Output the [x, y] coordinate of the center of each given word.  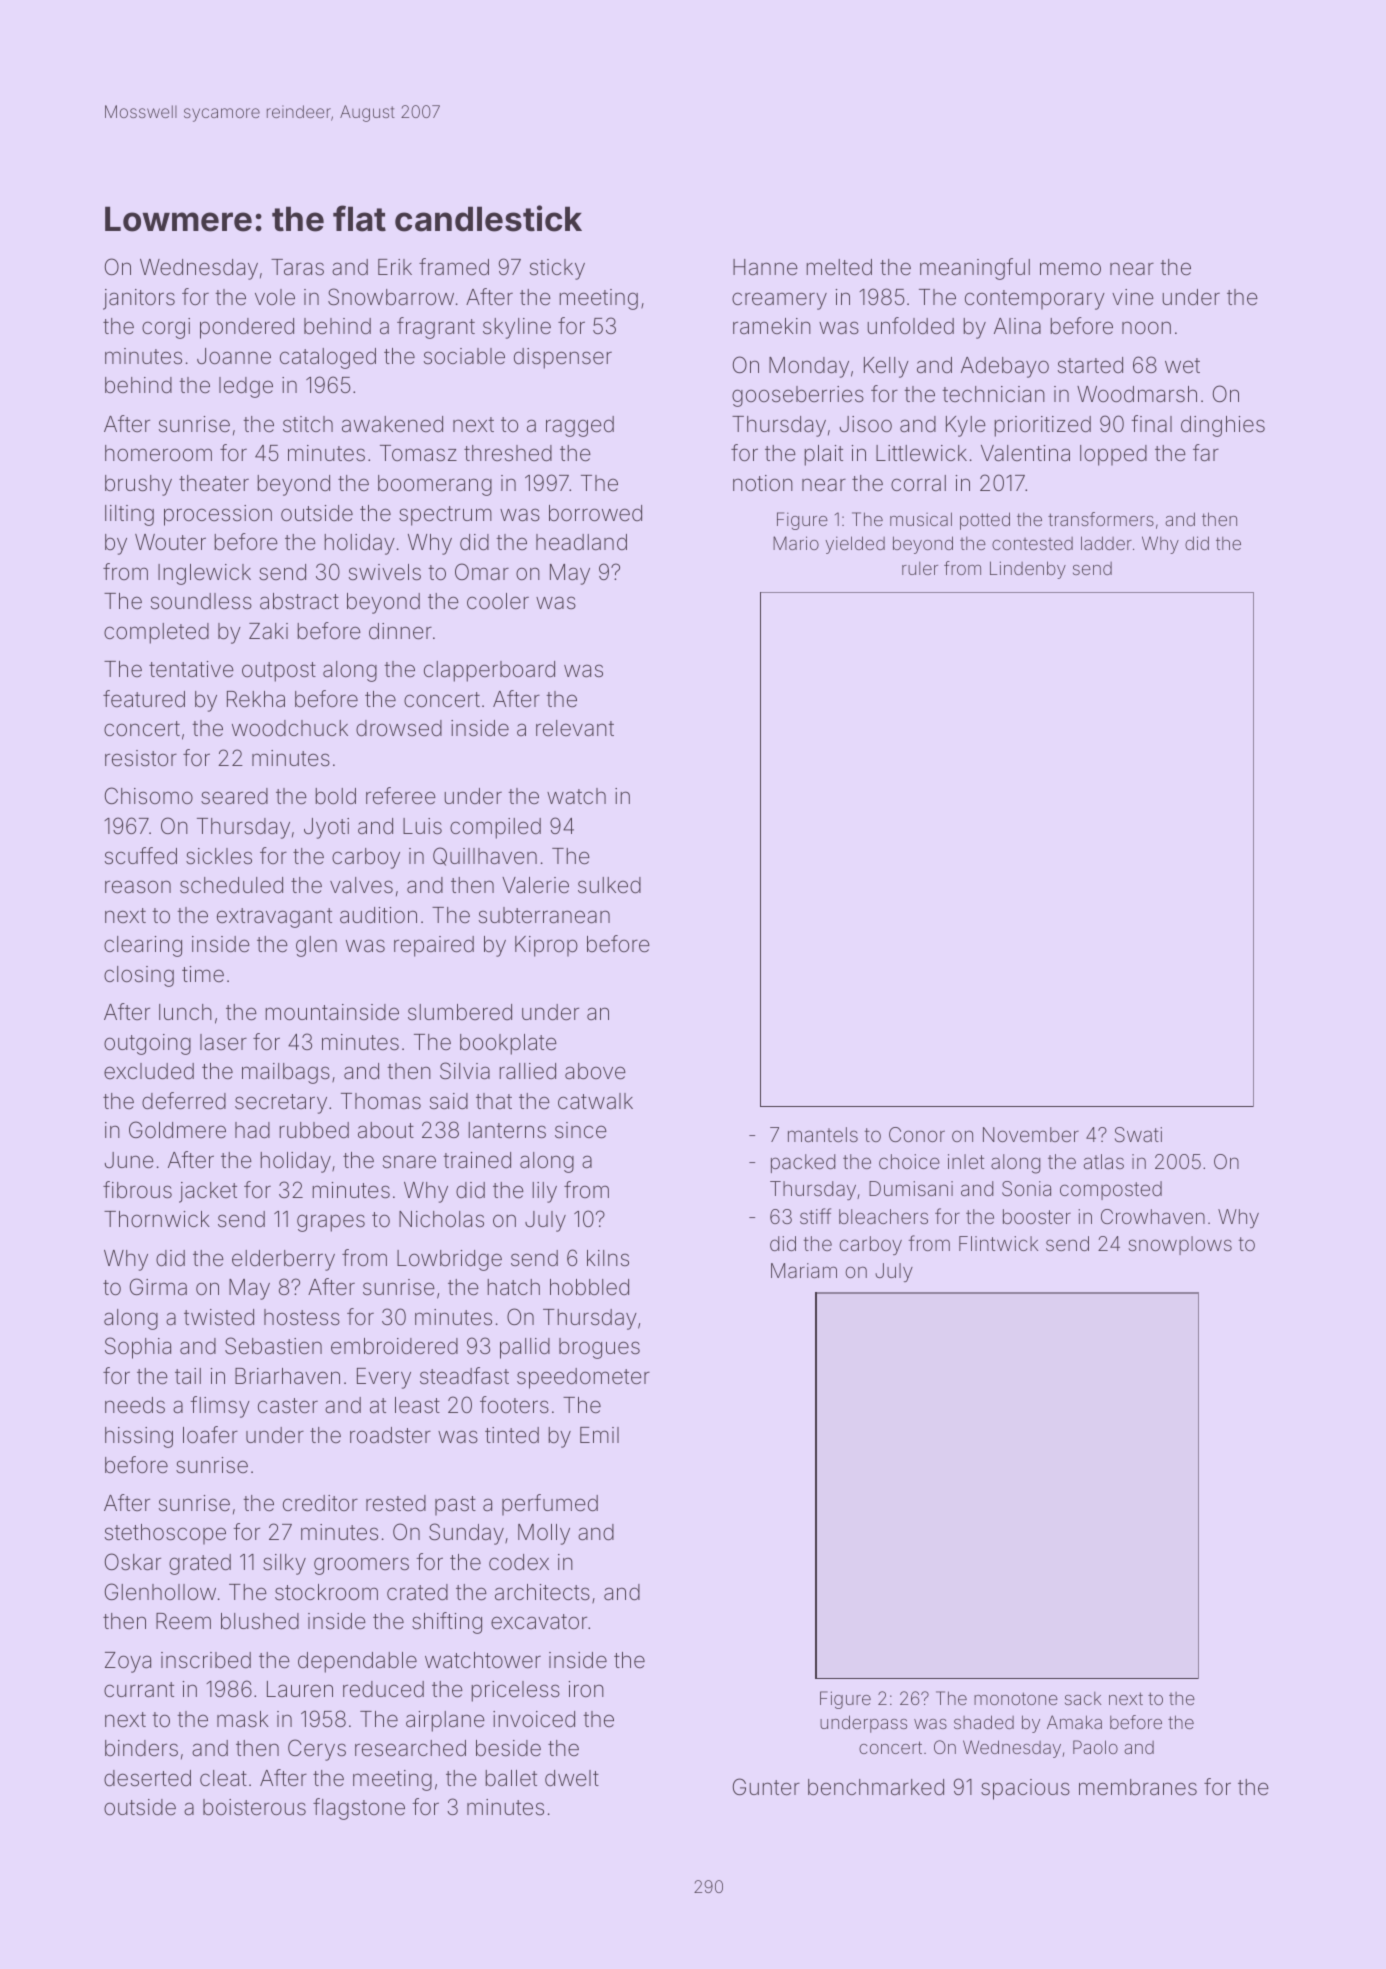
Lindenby [1028, 570]
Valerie [535, 885]
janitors [139, 299]
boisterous [254, 1807]
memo [1070, 268]
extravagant [274, 918]
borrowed [595, 513]
